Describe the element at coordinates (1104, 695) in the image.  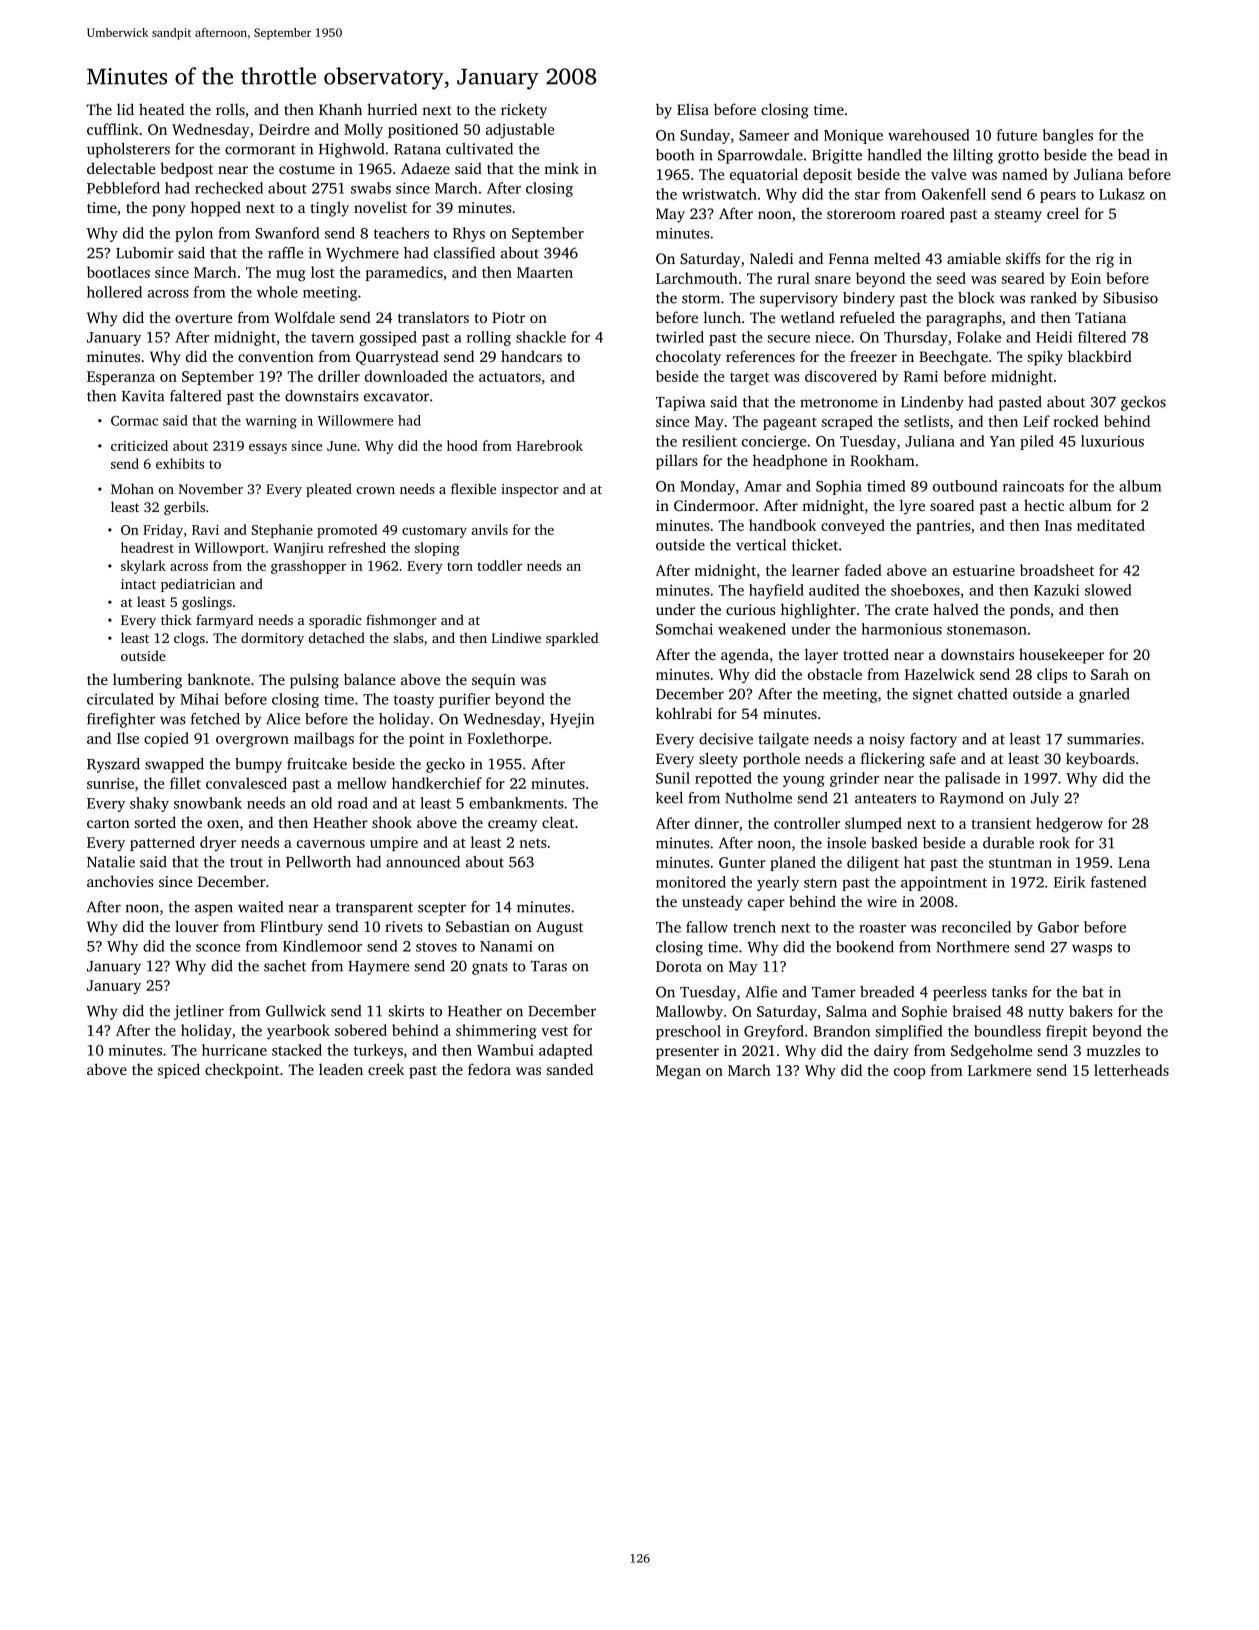
I see `gnarled` at that location.
